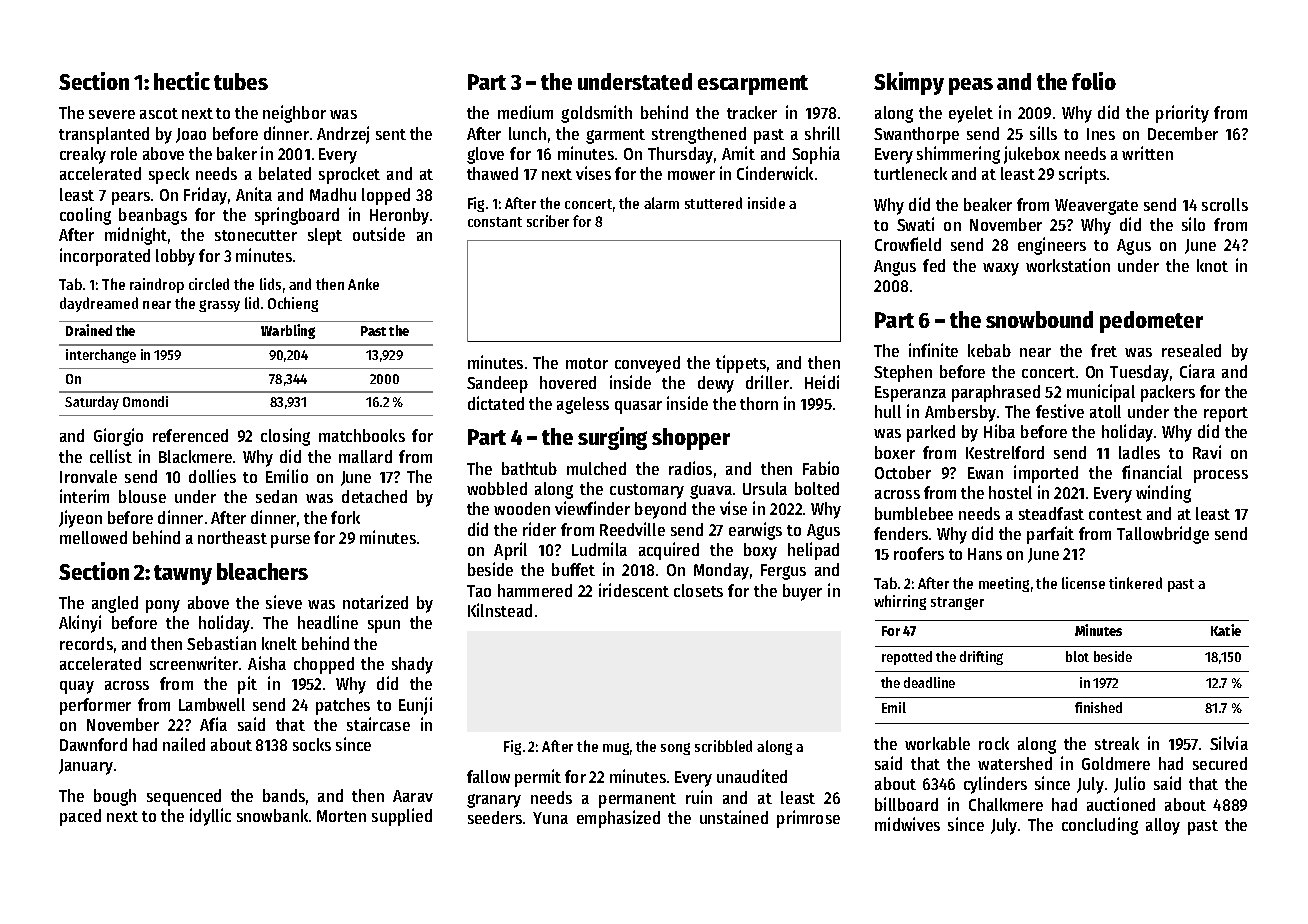 The height and width of the screenshot is (924, 1308). I want to click on scrolls, so click(1225, 204).
